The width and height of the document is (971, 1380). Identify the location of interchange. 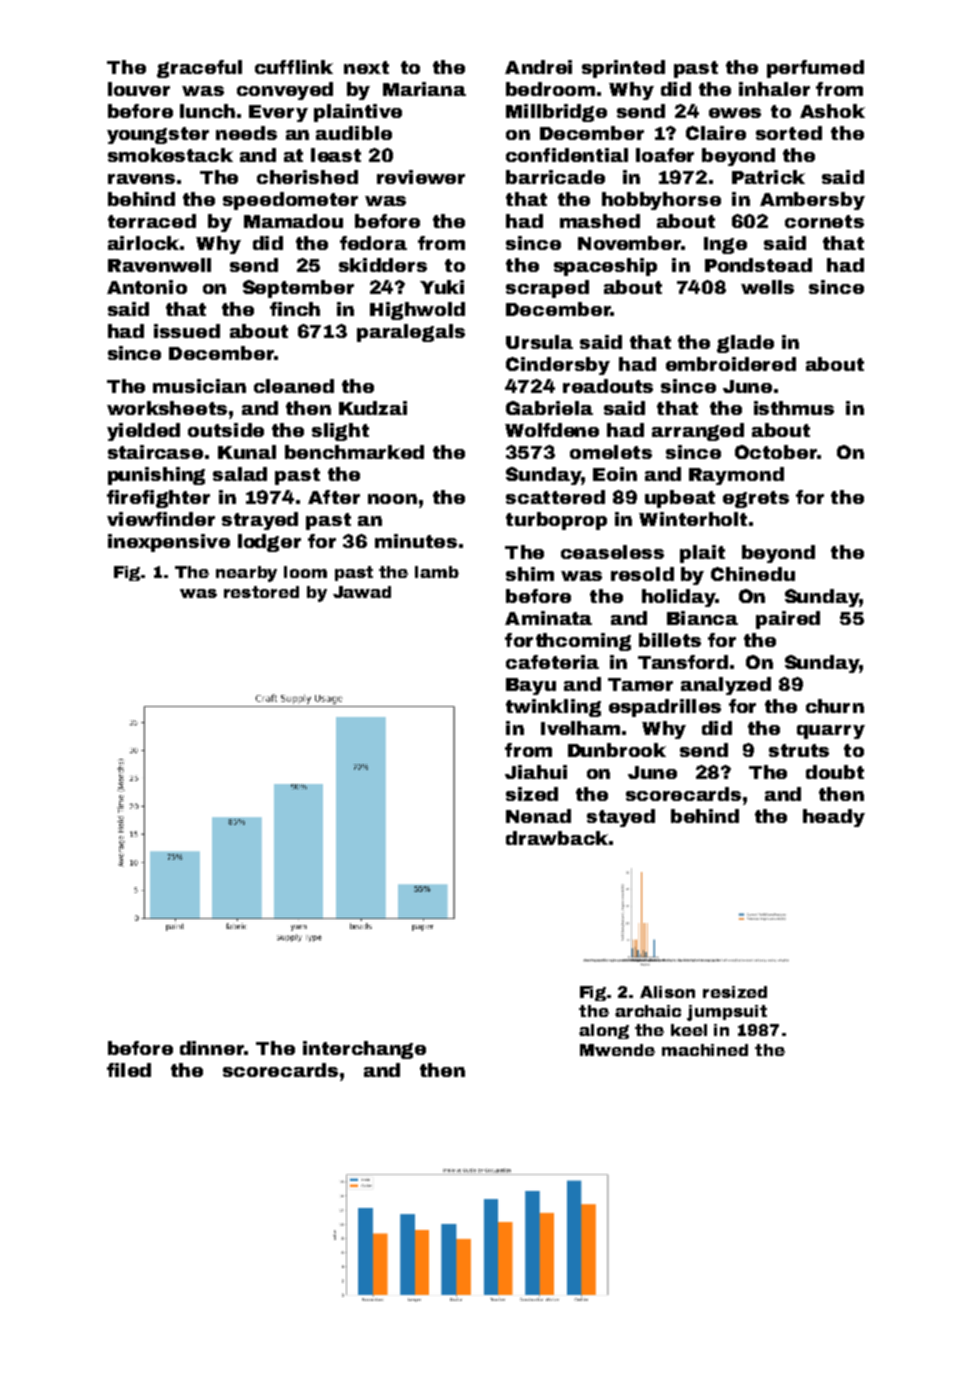
(364, 1050).
